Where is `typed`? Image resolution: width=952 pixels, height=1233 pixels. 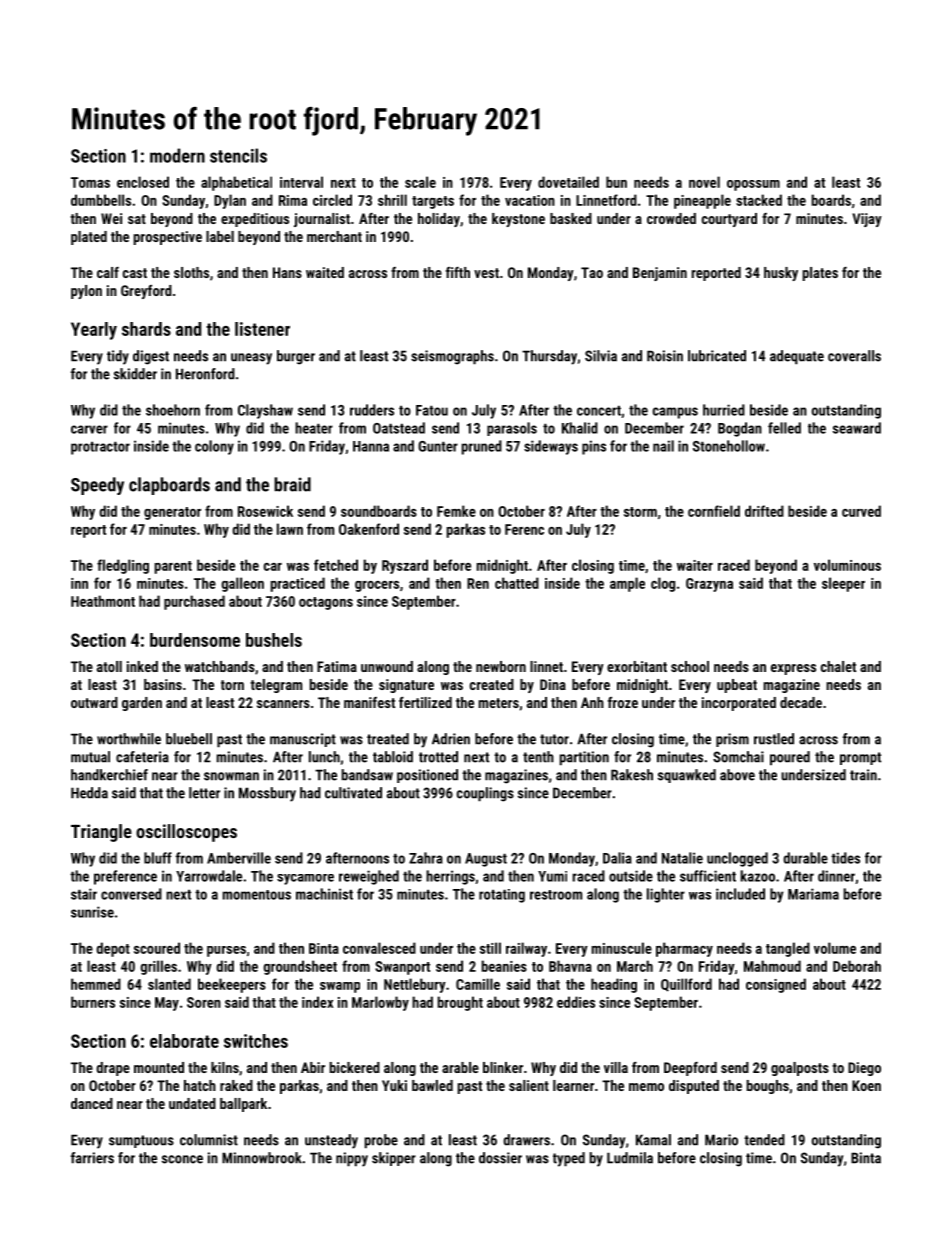
typed is located at coordinates (569, 1159).
